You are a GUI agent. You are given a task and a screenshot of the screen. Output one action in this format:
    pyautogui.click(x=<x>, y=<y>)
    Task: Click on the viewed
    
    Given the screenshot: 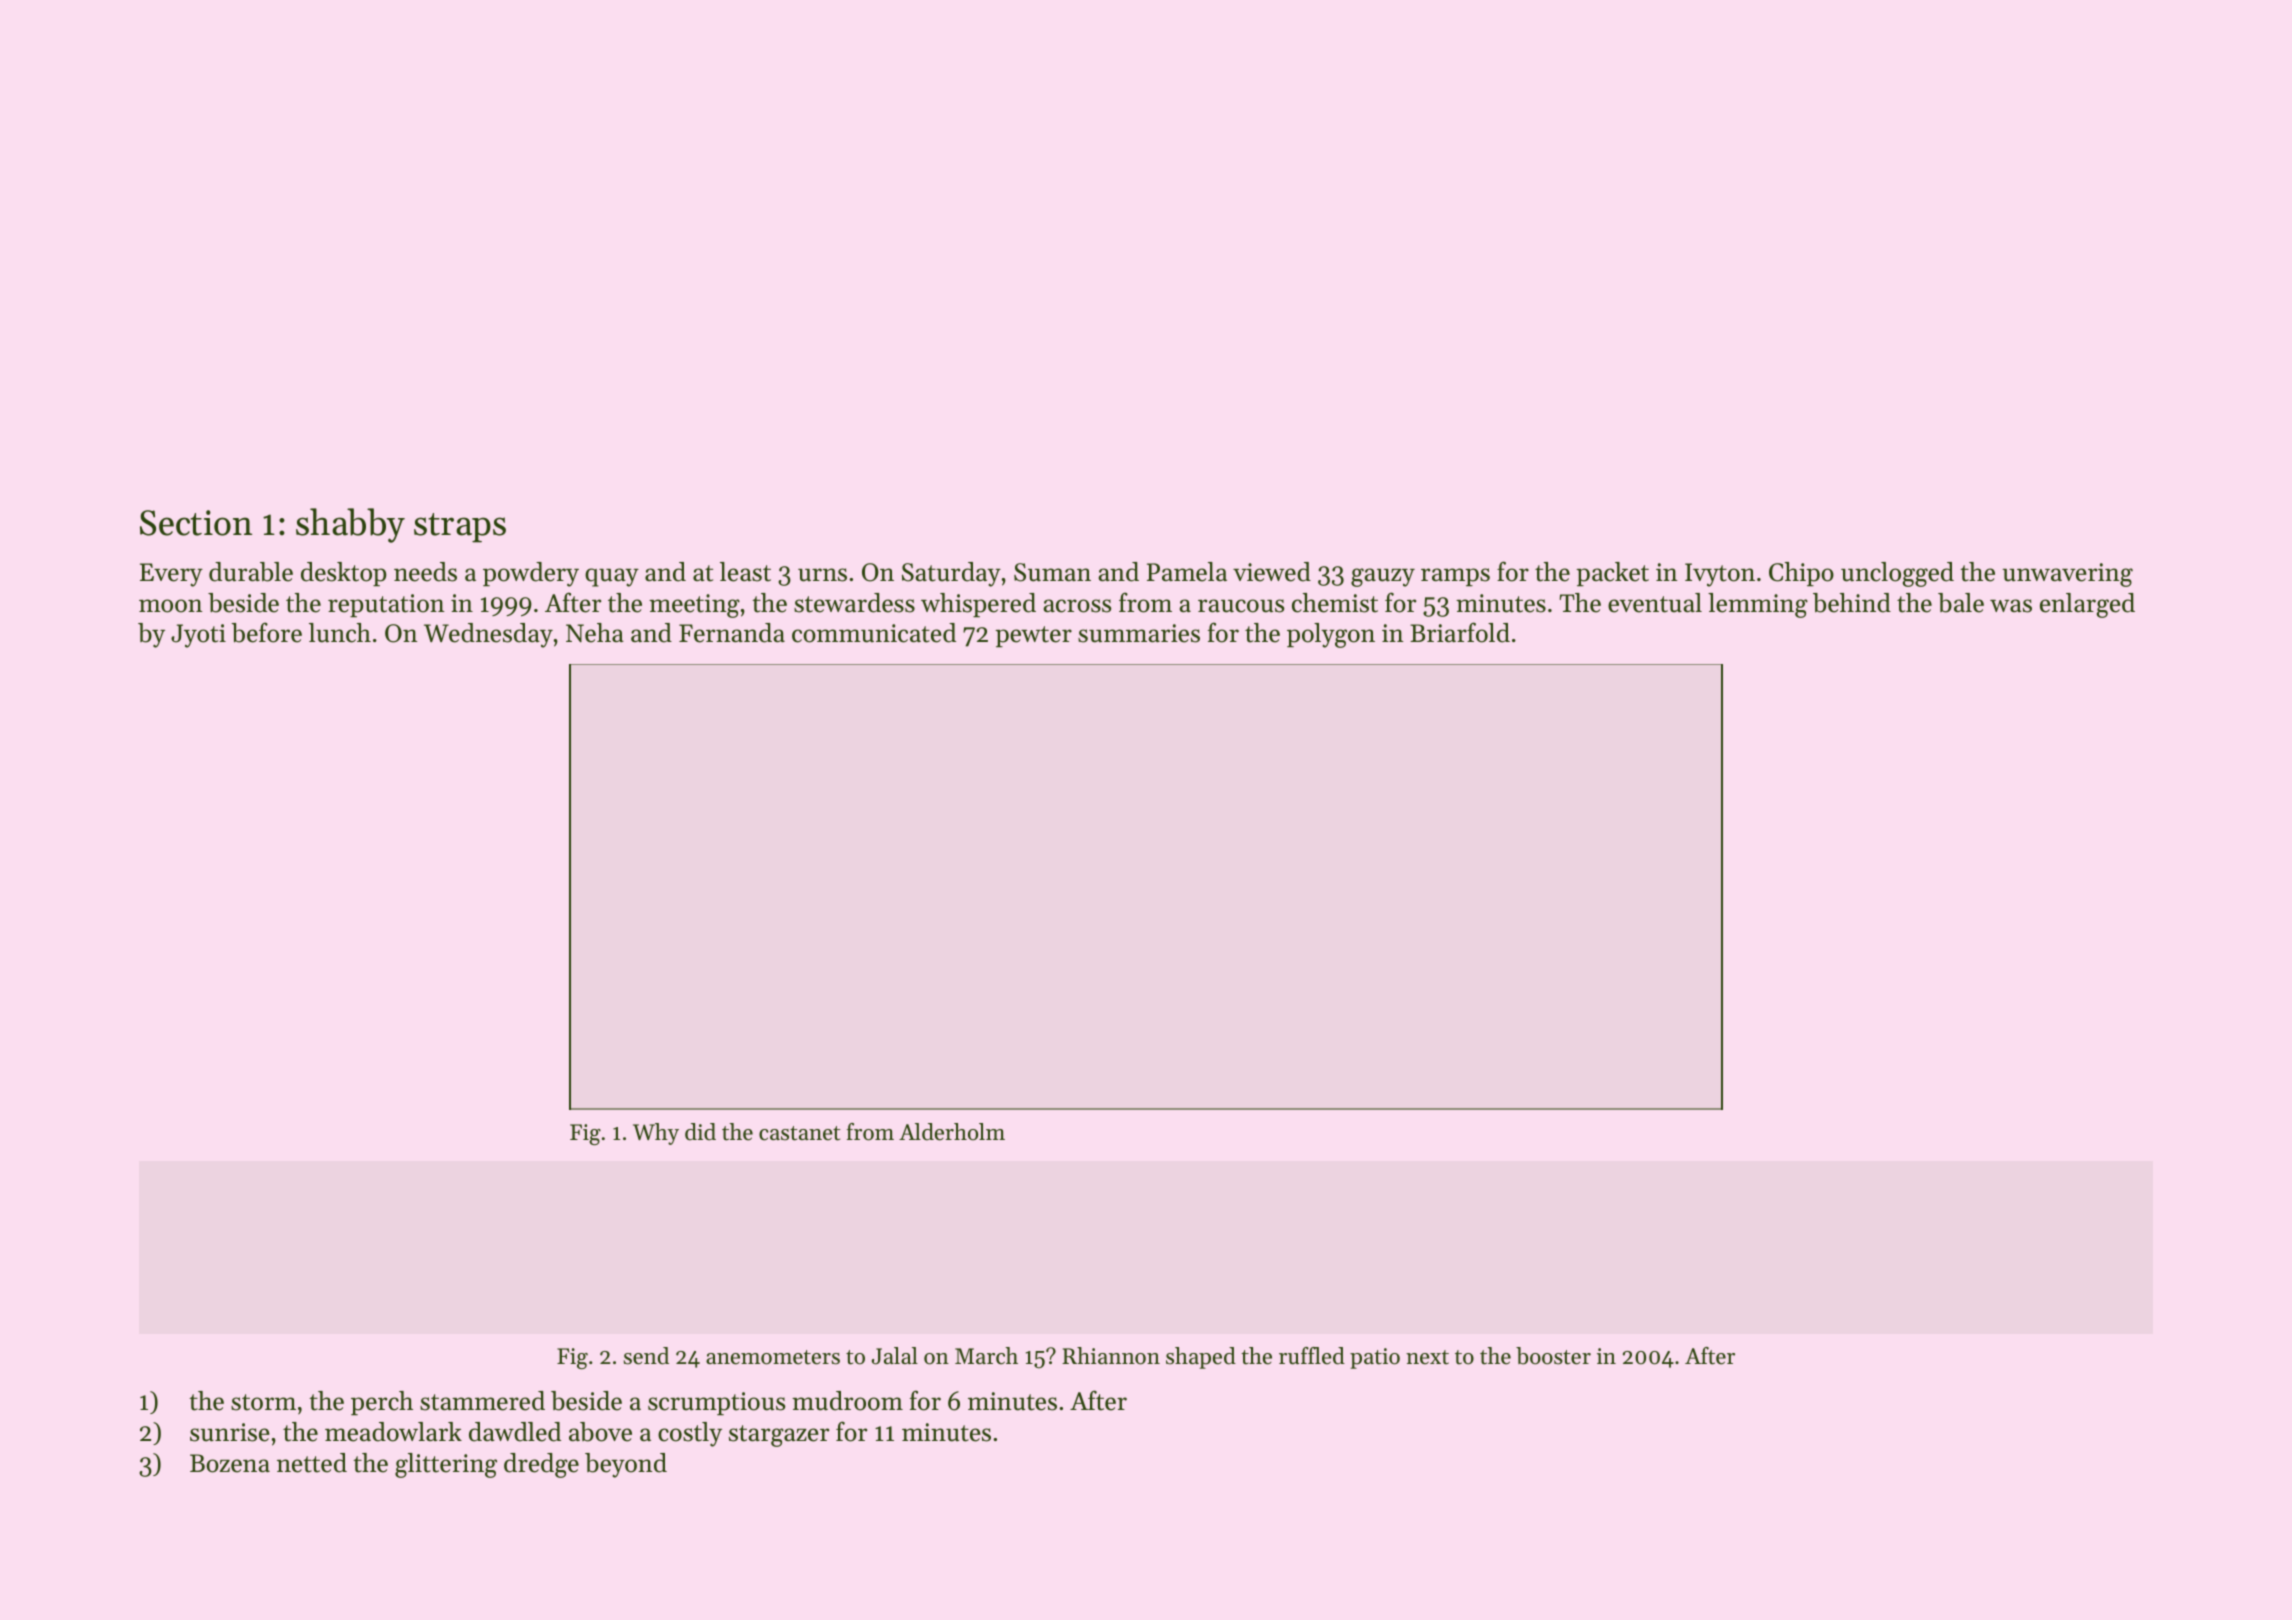 What is the action you would take?
    pyautogui.click(x=1272, y=572)
